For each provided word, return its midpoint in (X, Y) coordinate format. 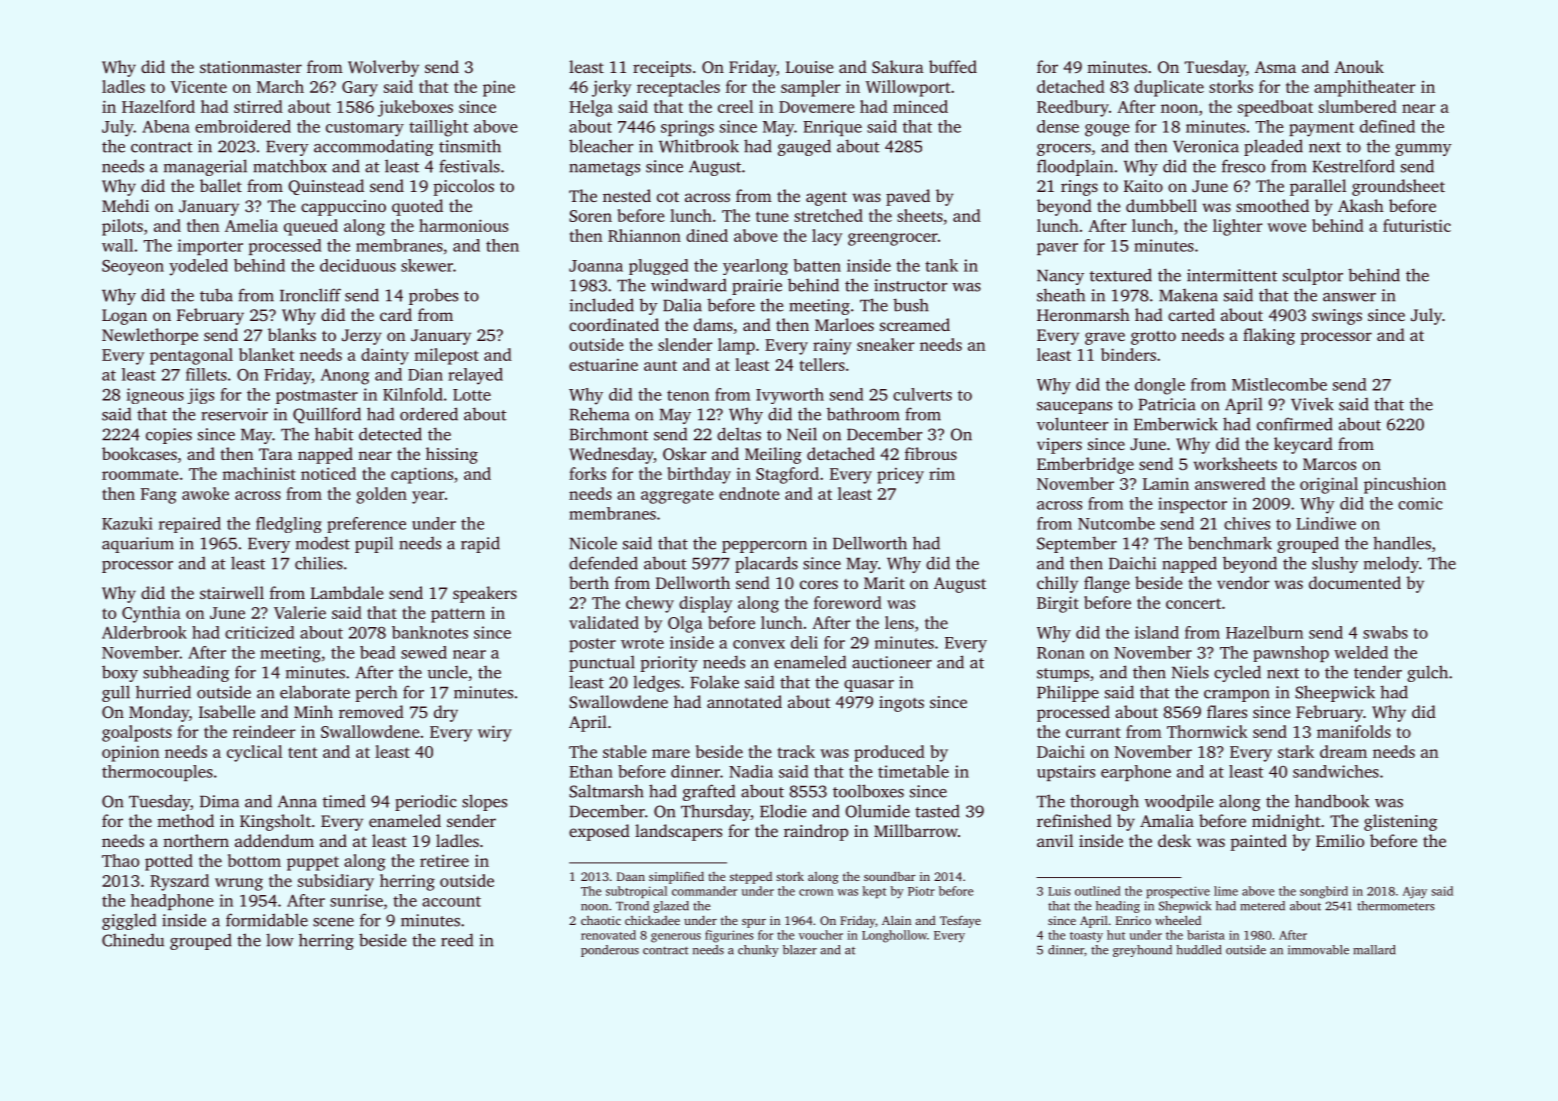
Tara (276, 454)
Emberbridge (1085, 465)
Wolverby (383, 68)
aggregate (677, 496)
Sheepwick (1335, 693)
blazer (800, 950)
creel (736, 106)
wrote (642, 643)
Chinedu (133, 940)
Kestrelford (1354, 166)
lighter (1238, 227)
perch (376, 693)
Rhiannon (644, 235)
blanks (292, 334)
